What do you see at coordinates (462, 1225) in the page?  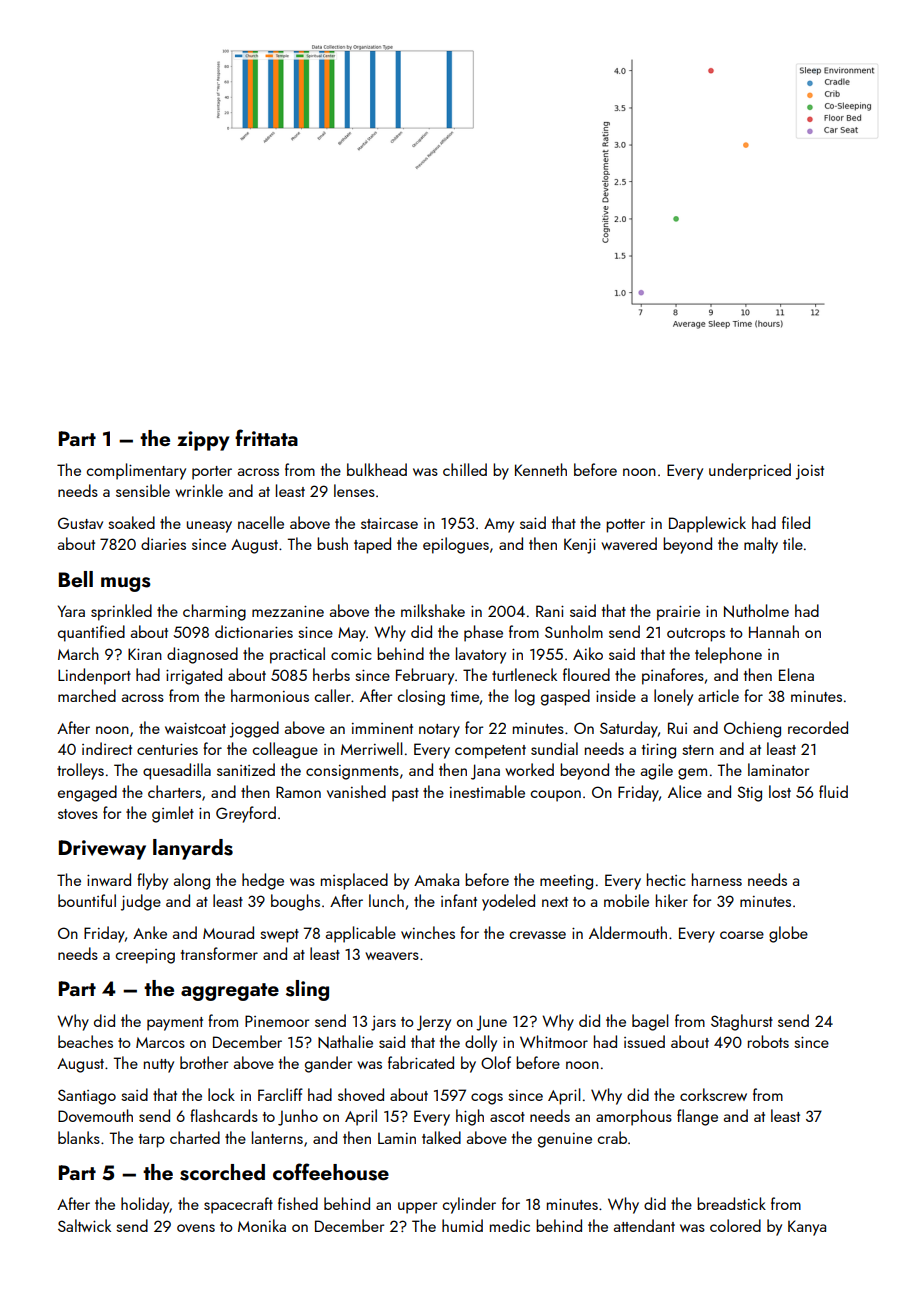 I see `humid` at bounding box center [462, 1225].
